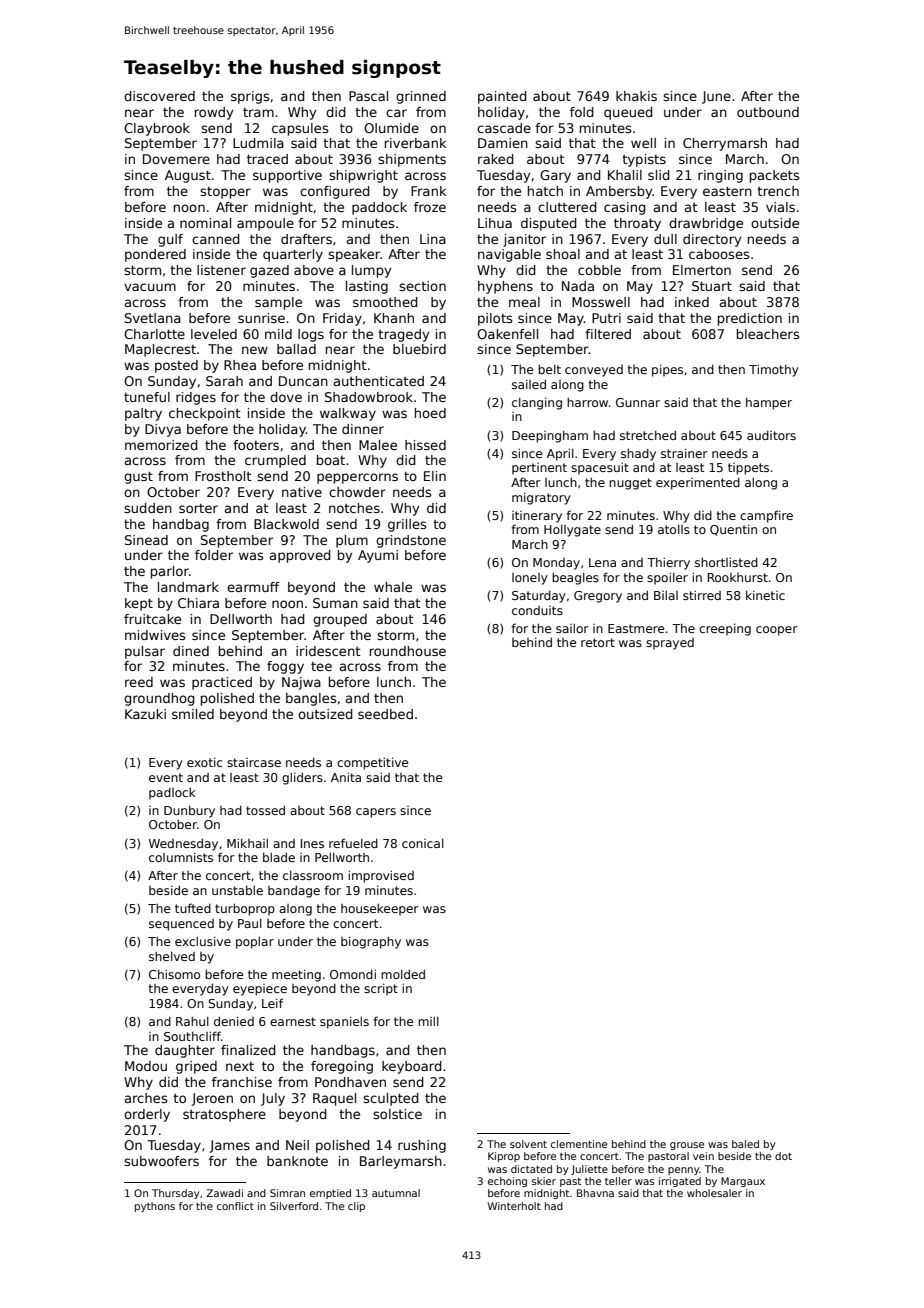 The image size is (924, 1308). Describe the element at coordinates (428, 1021) in the screenshot. I see `mill` at that location.
